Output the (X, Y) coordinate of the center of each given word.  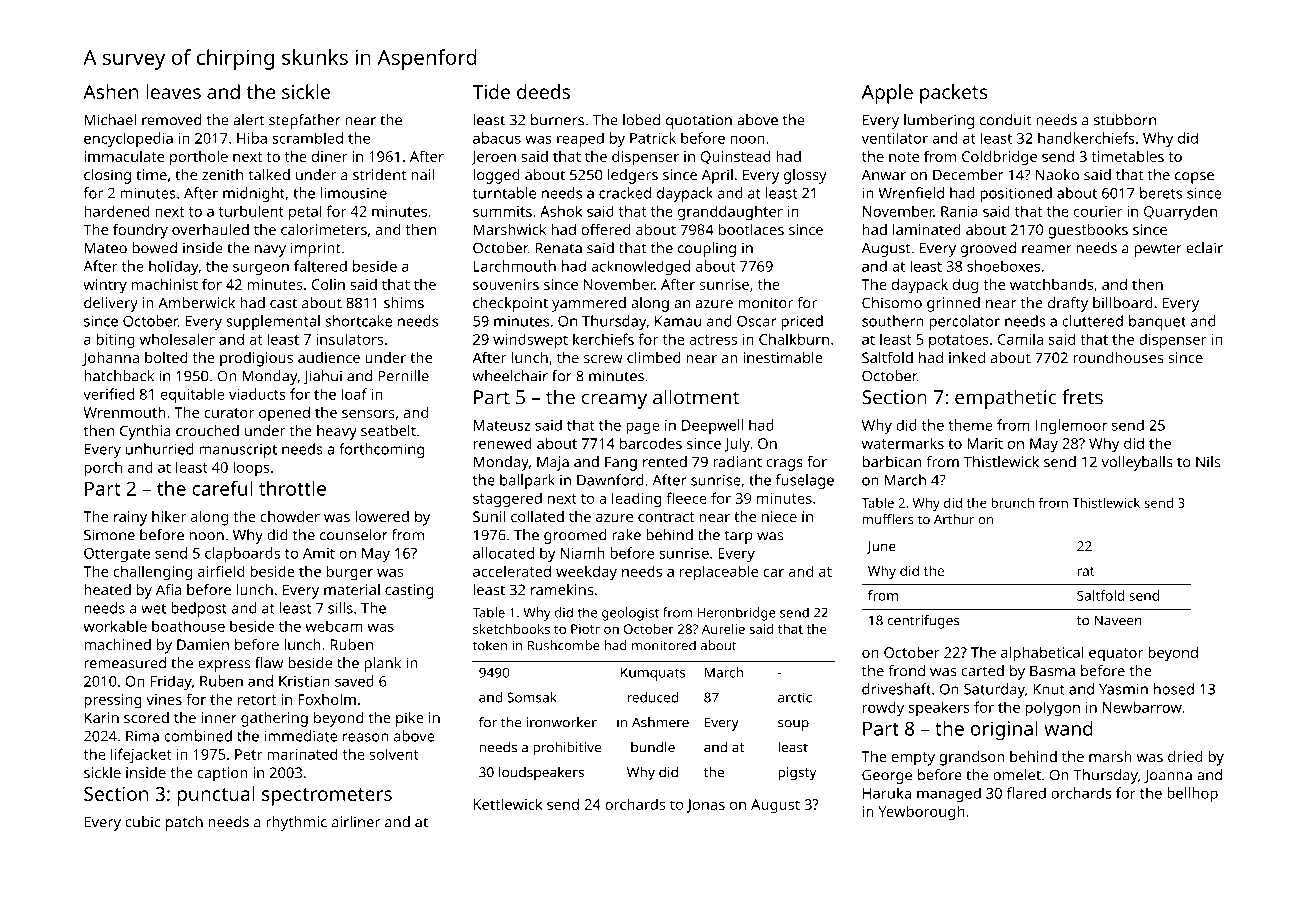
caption (222, 774)
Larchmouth (515, 266)
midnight (254, 194)
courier (1098, 211)
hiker (169, 516)
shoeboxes (1003, 266)
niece (779, 516)
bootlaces (751, 229)
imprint (316, 249)
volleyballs (1137, 463)
